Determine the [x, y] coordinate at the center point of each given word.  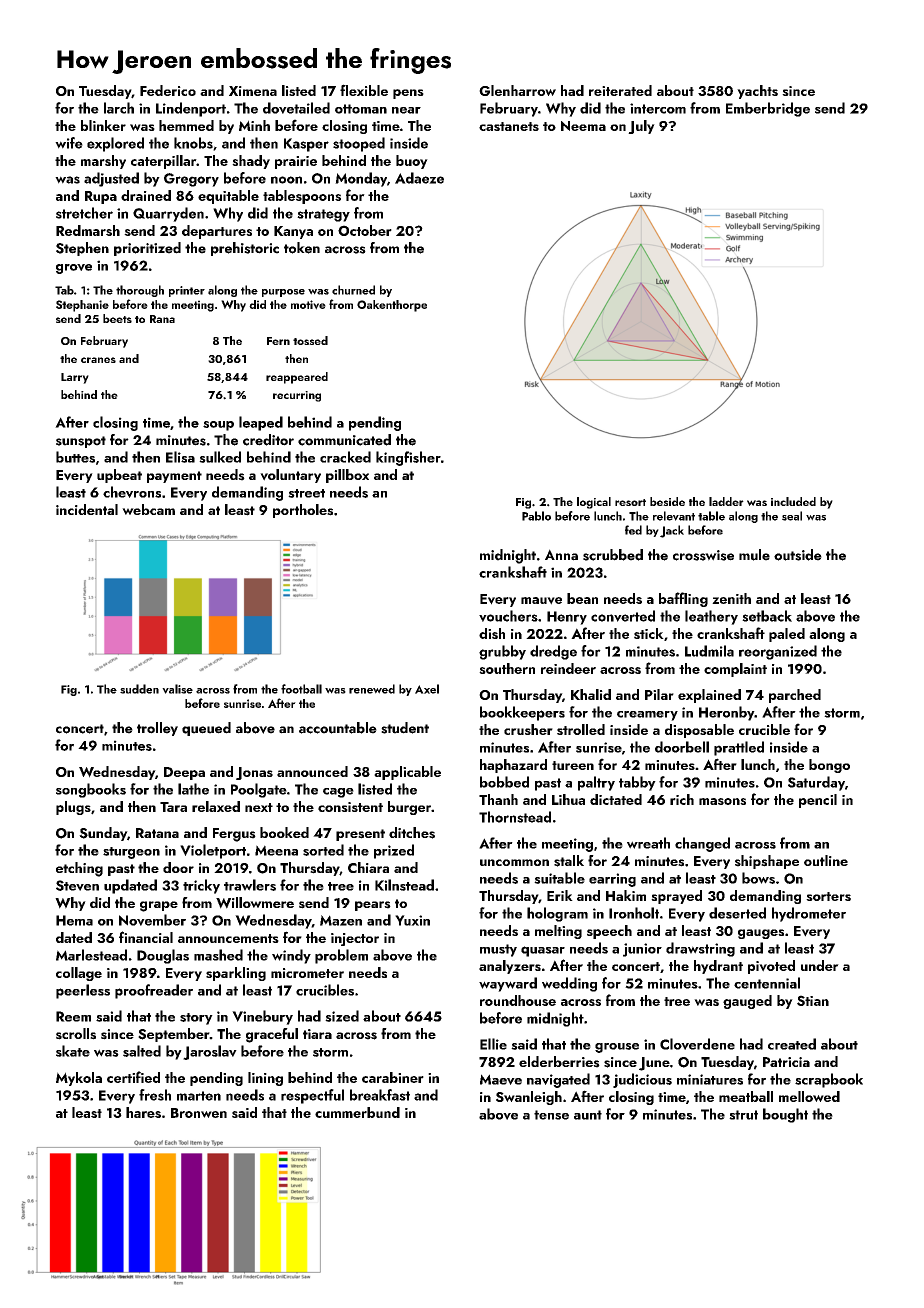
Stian [813, 1000]
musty [498, 950]
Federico [168, 90]
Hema [74, 920]
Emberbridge [768, 109]
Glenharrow [517, 90]
